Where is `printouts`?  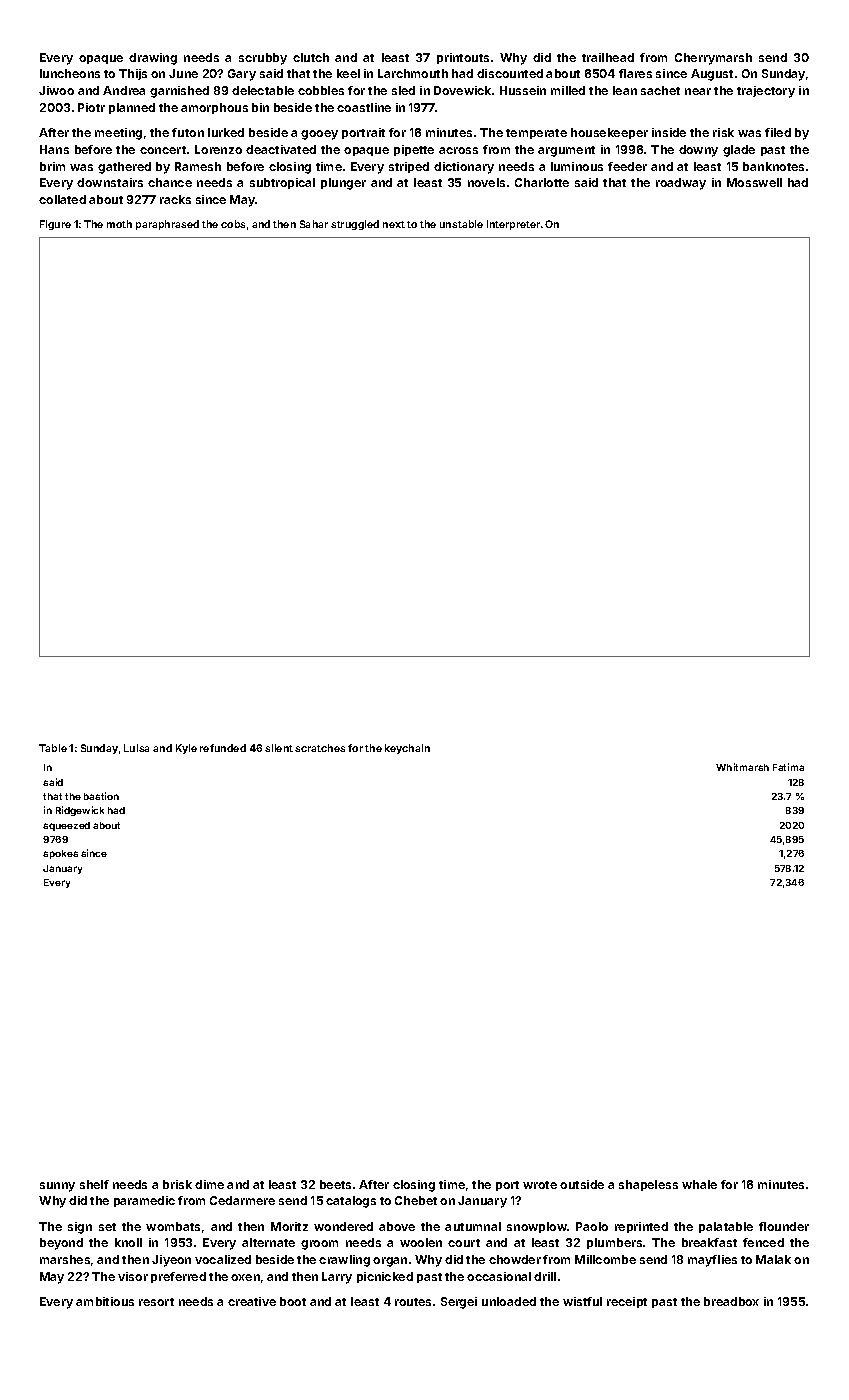 printouts is located at coordinates (463, 58).
